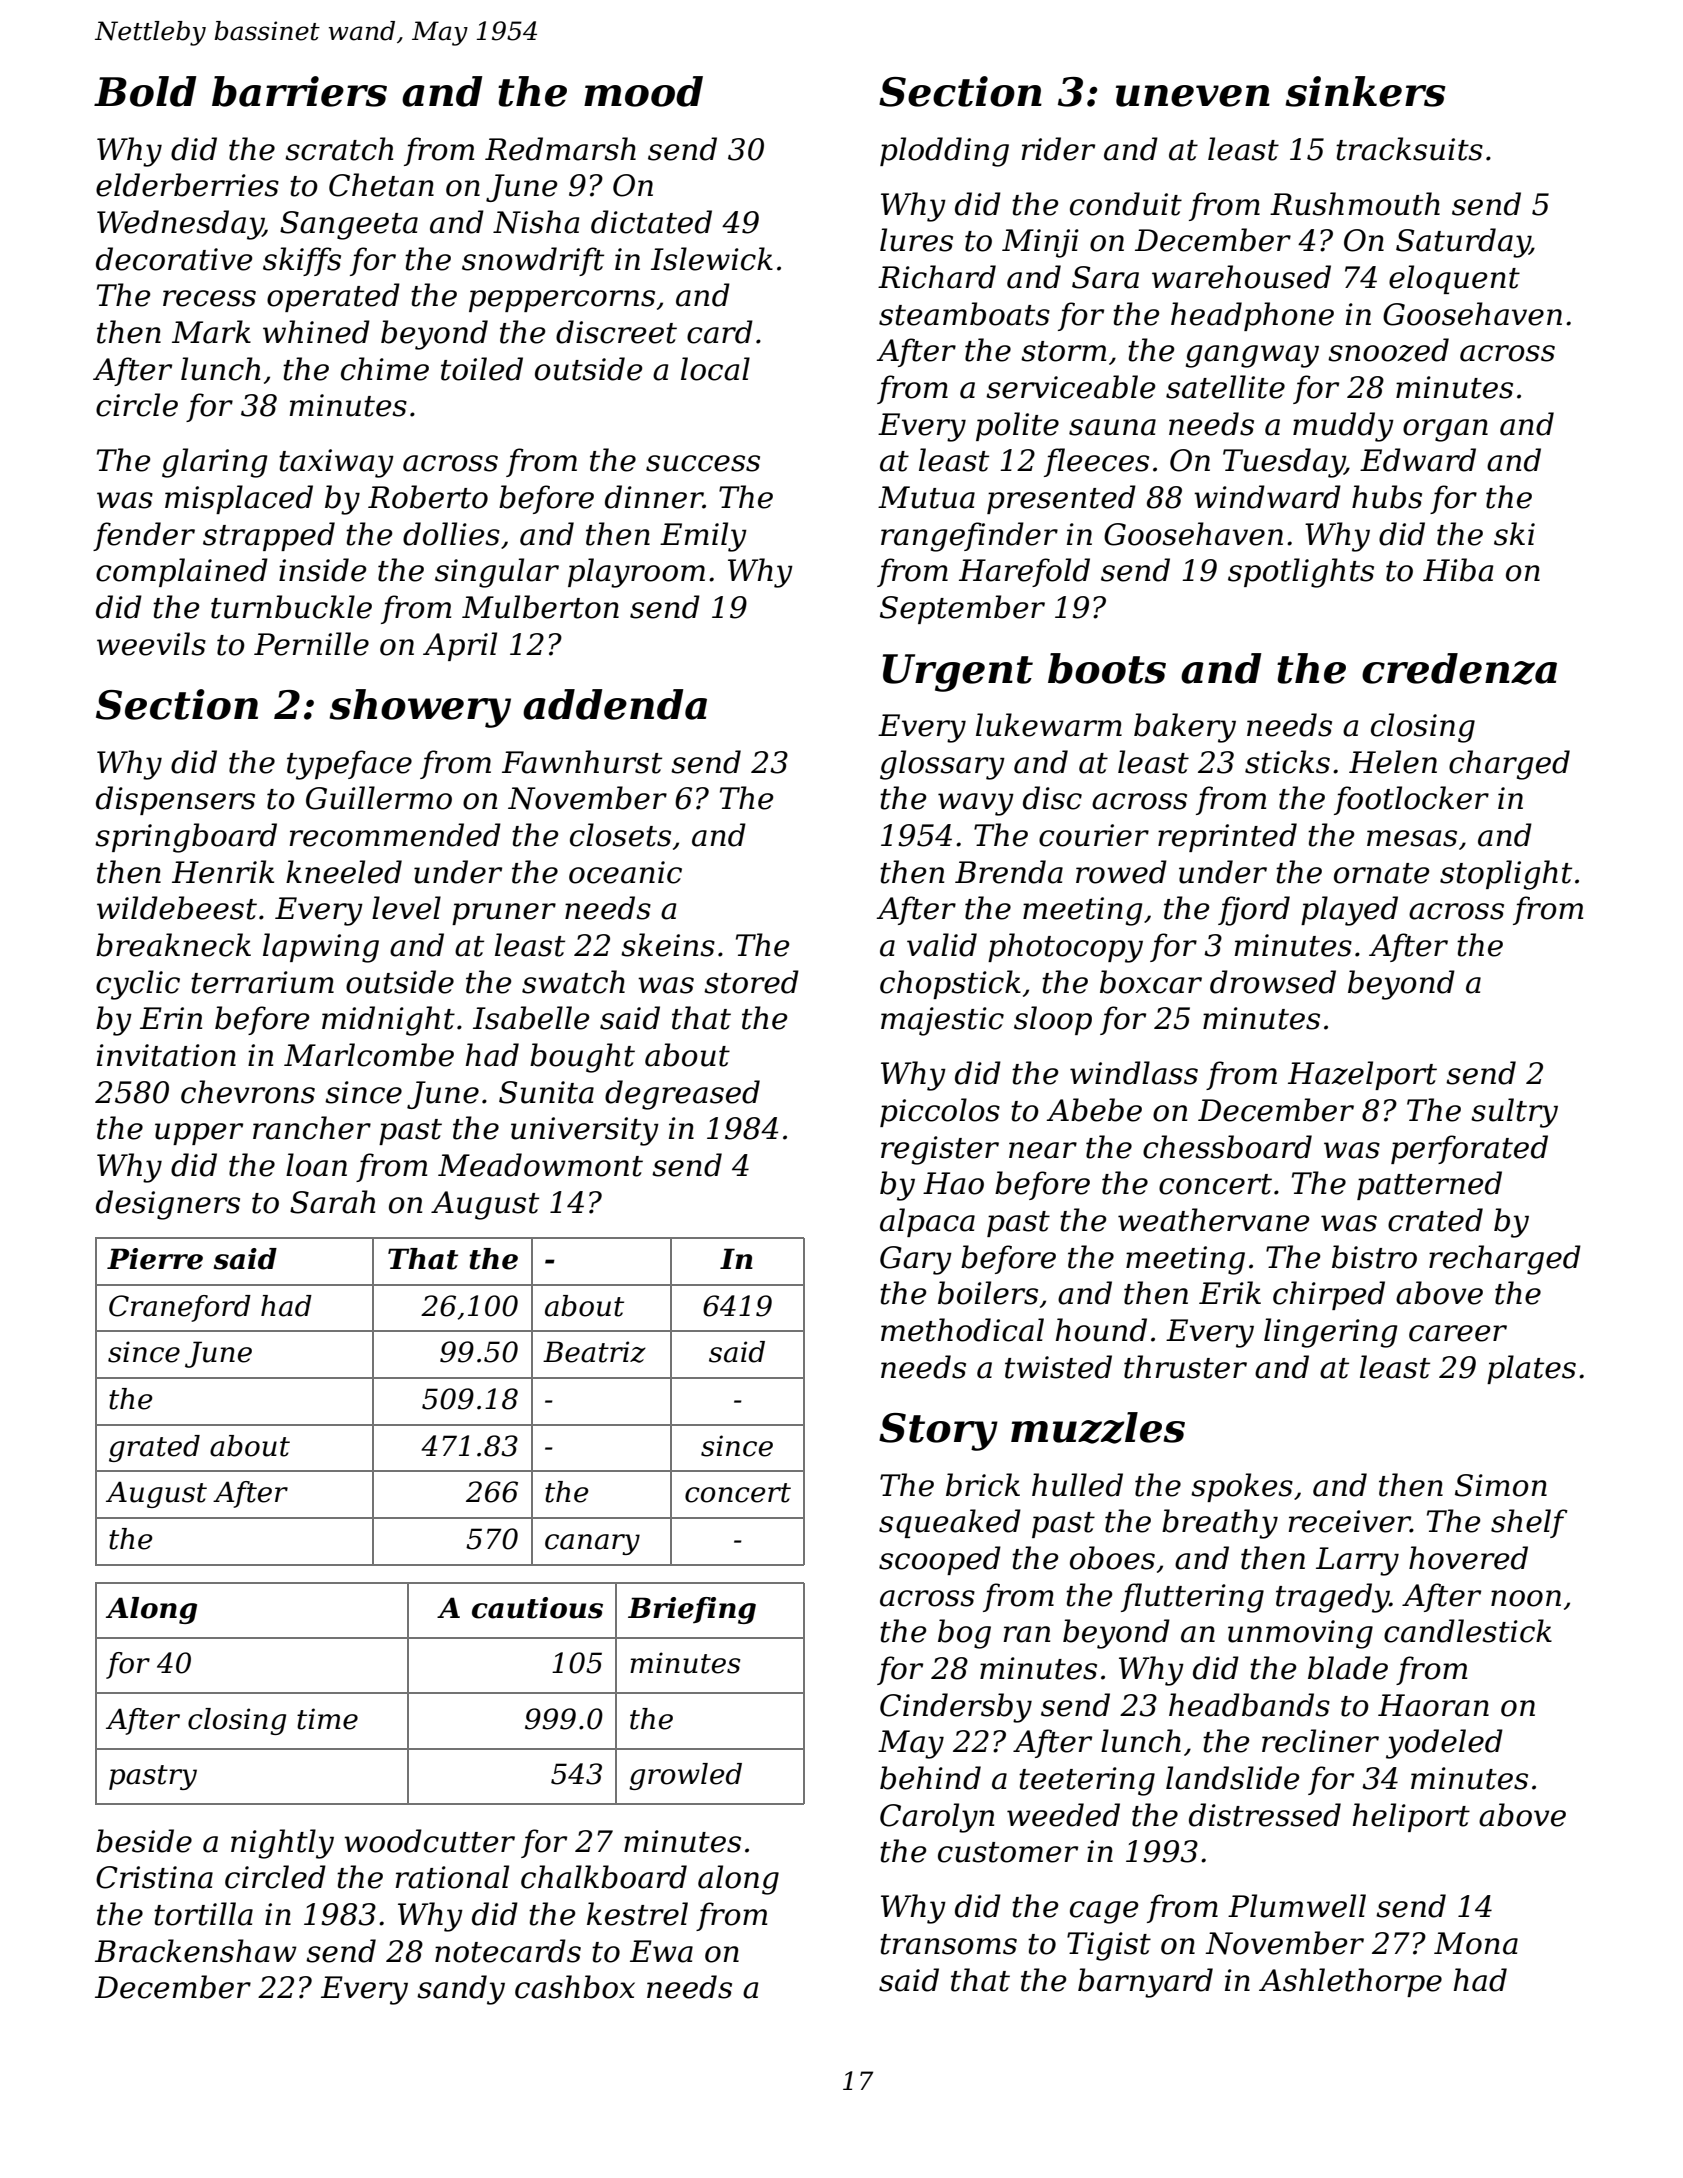 Image resolution: width=1683 pixels, height=2178 pixels. What do you see at coordinates (643, 91) in the screenshot?
I see `mood` at bounding box center [643, 91].
